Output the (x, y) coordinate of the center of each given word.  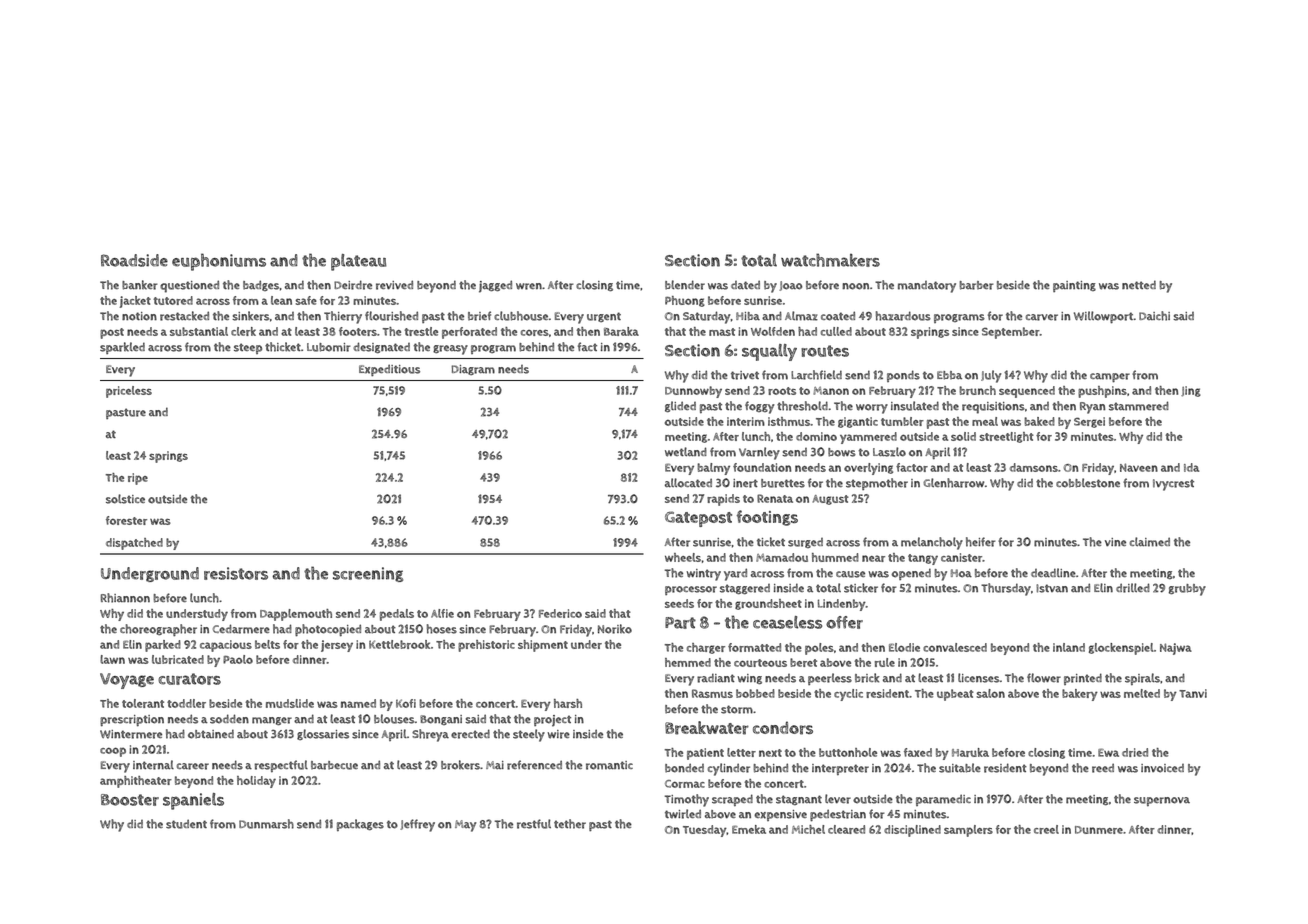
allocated (688, 483)
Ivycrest (1173, 485)
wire (558, 734)
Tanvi (1193, 693)
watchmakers (830, 260)
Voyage (127, 681)
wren (529, 286)
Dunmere (1099, 830)
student (186, 824)
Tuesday (705, 831)
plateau (359, 262)
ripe (138, 479)
